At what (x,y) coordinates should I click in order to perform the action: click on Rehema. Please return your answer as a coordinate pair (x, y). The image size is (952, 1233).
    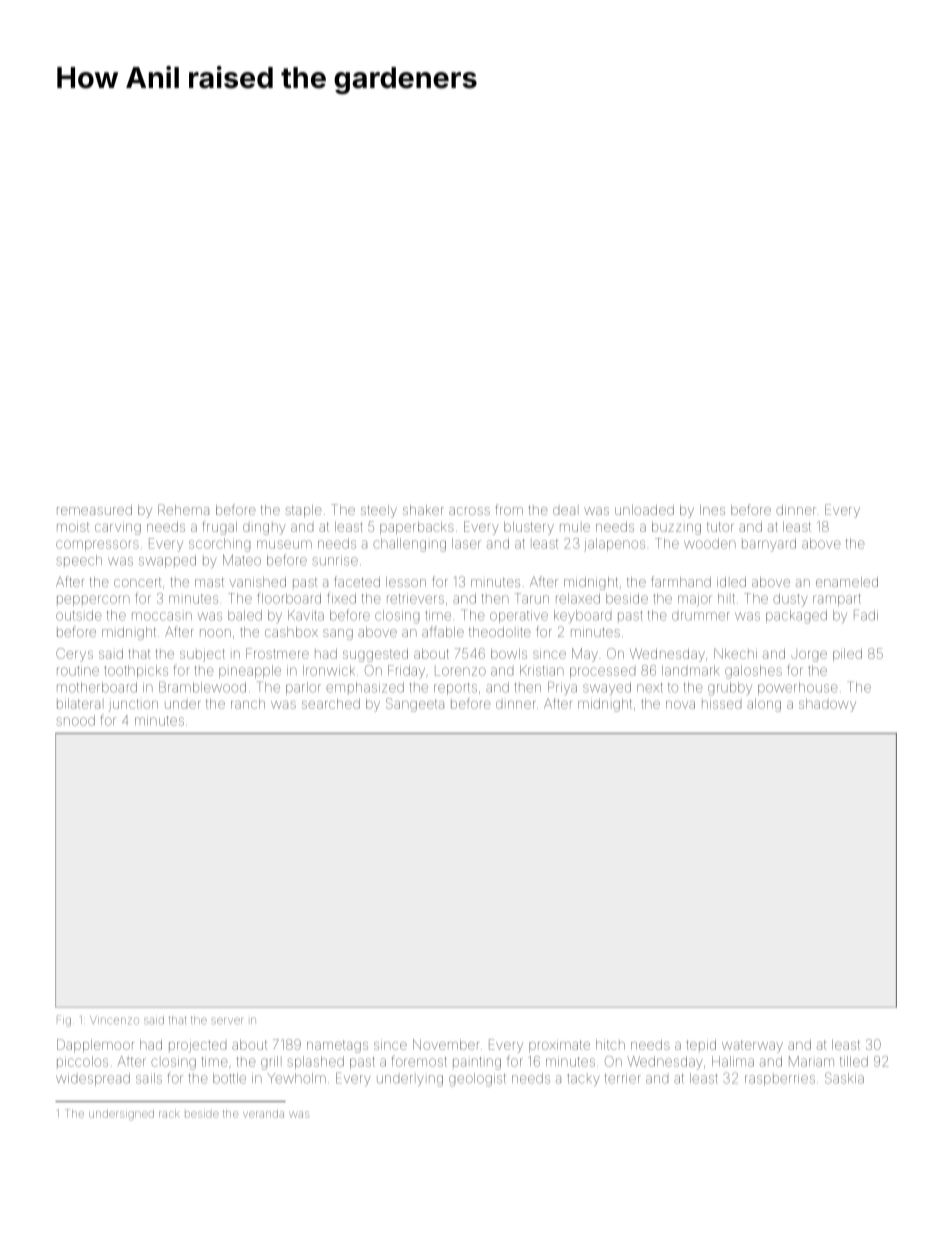
    Looking at the image, I should click on (183, 509).
